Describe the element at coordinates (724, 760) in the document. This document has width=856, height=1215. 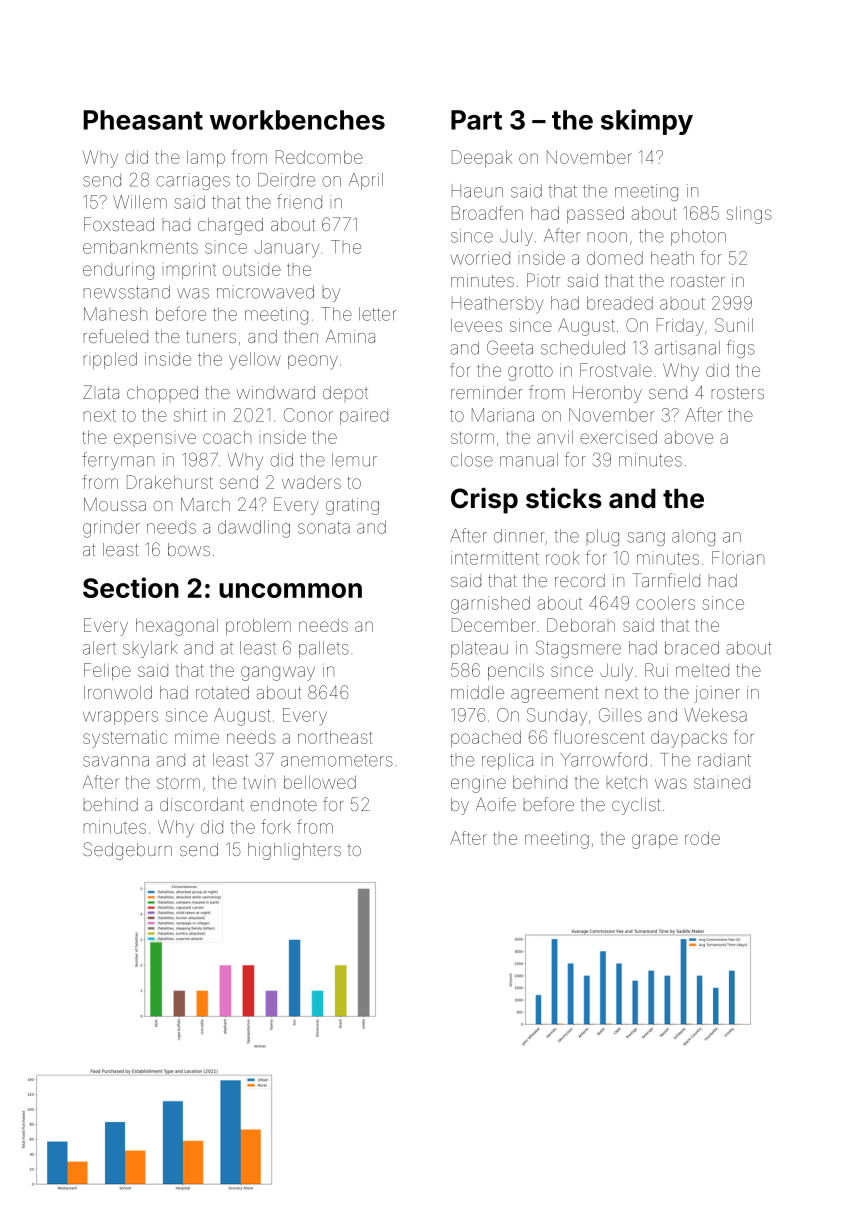
I see `radiant` at that location.
